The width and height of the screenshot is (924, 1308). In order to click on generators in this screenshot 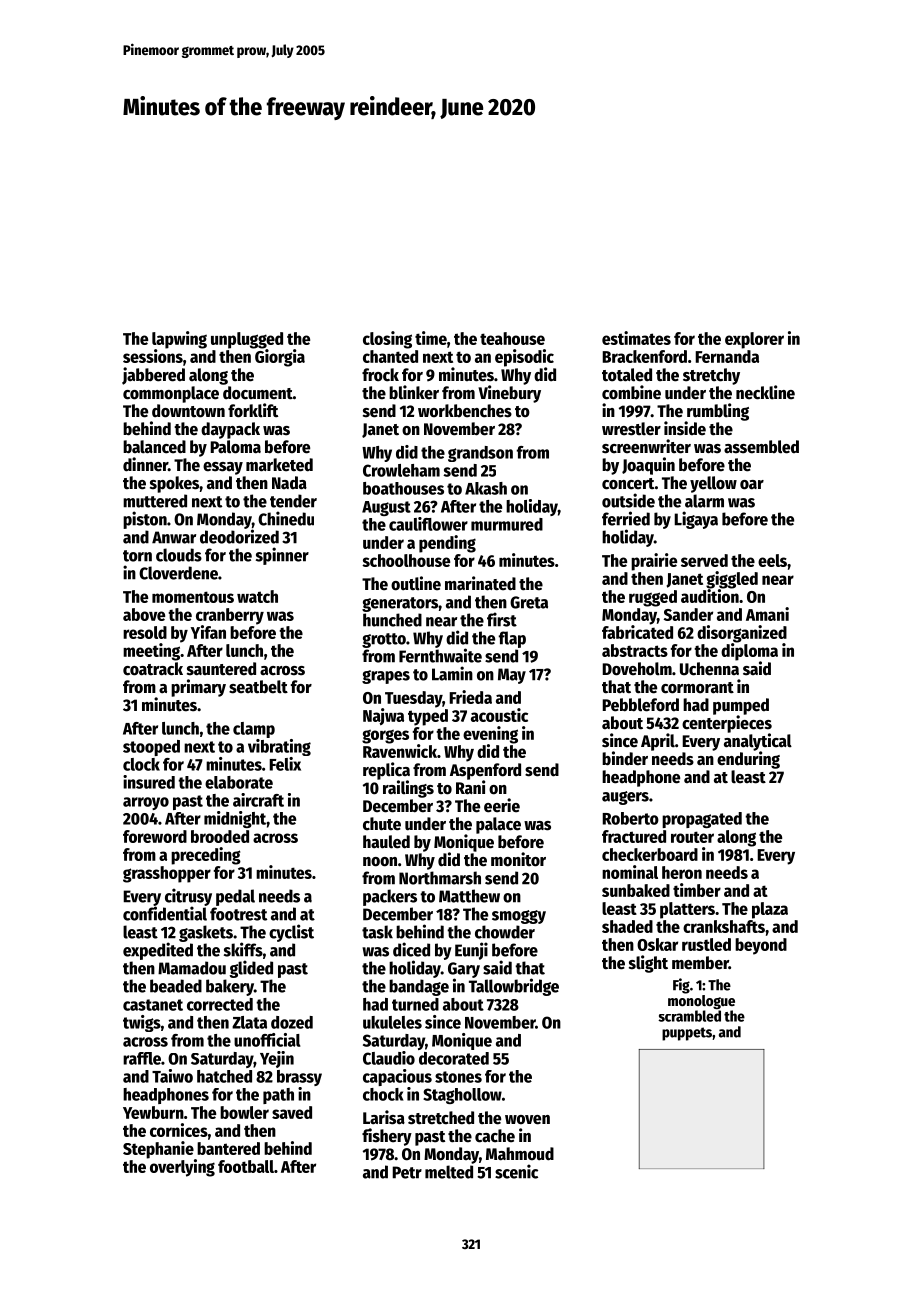, I will do `click(400, 604)`.
